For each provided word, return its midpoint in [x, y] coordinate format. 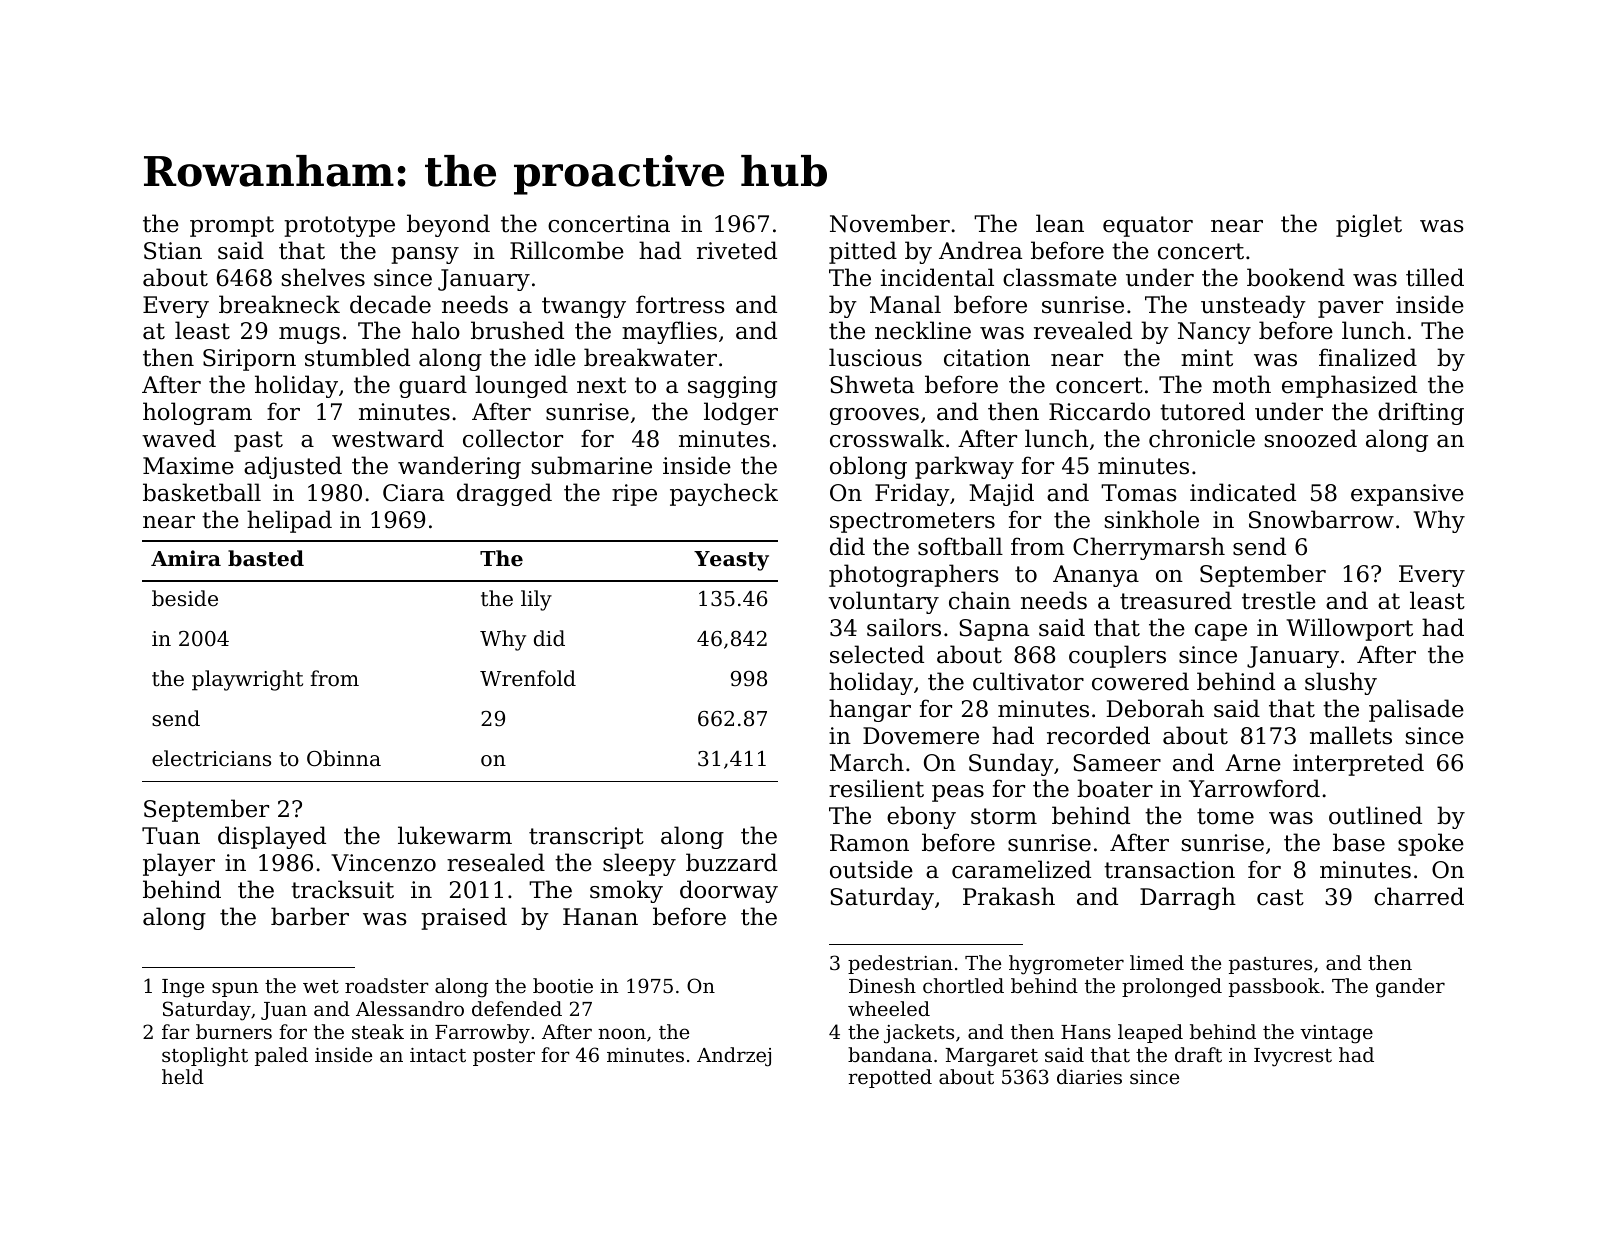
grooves [874, 416]
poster [504, 1057]
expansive [1407, 495]
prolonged [1172, 988]
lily [536, 600]
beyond [448, 225]
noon [622, 1033]
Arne [1253, 763]
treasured [1176, 600]
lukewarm [455, 835]
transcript [586, 838]
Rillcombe [567, 250]
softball [960, 546]
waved [179, 438]
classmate [1060, 277]
